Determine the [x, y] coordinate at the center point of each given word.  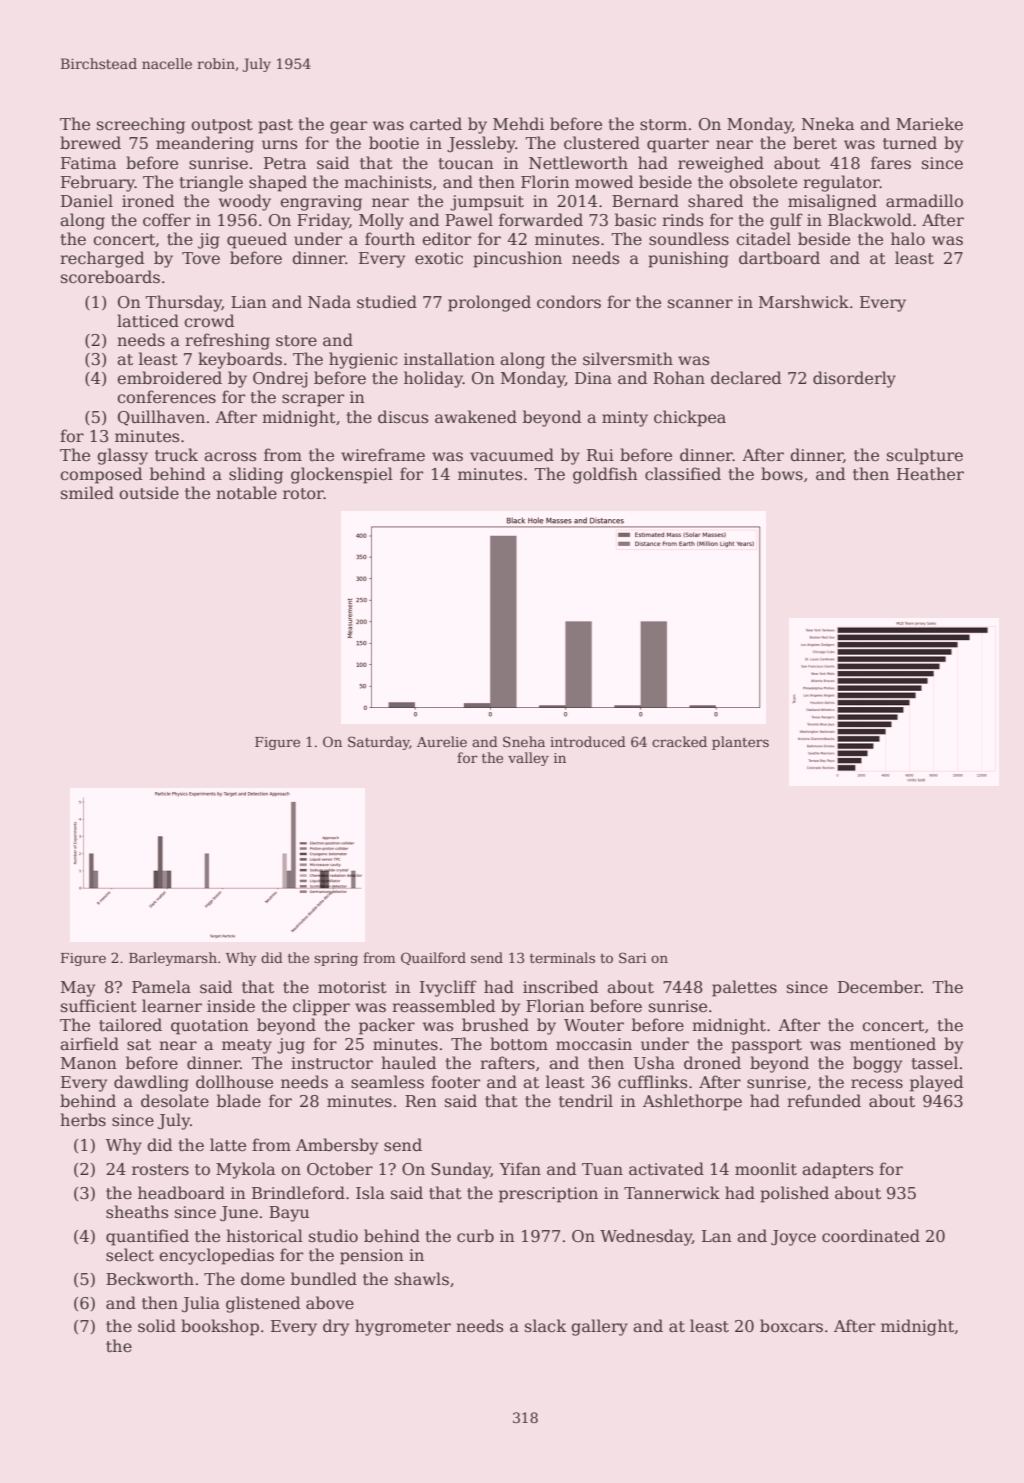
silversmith [628, 359]
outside [149, 493]
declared [746, 378]
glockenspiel [342, 475]
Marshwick [804, 302]
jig [209, 241]
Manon [89, 1063]
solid [157, 1326]
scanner [700, 303]
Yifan [520, 1168]
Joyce [793, 1238]
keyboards [240, 360]
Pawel [469, 220]
